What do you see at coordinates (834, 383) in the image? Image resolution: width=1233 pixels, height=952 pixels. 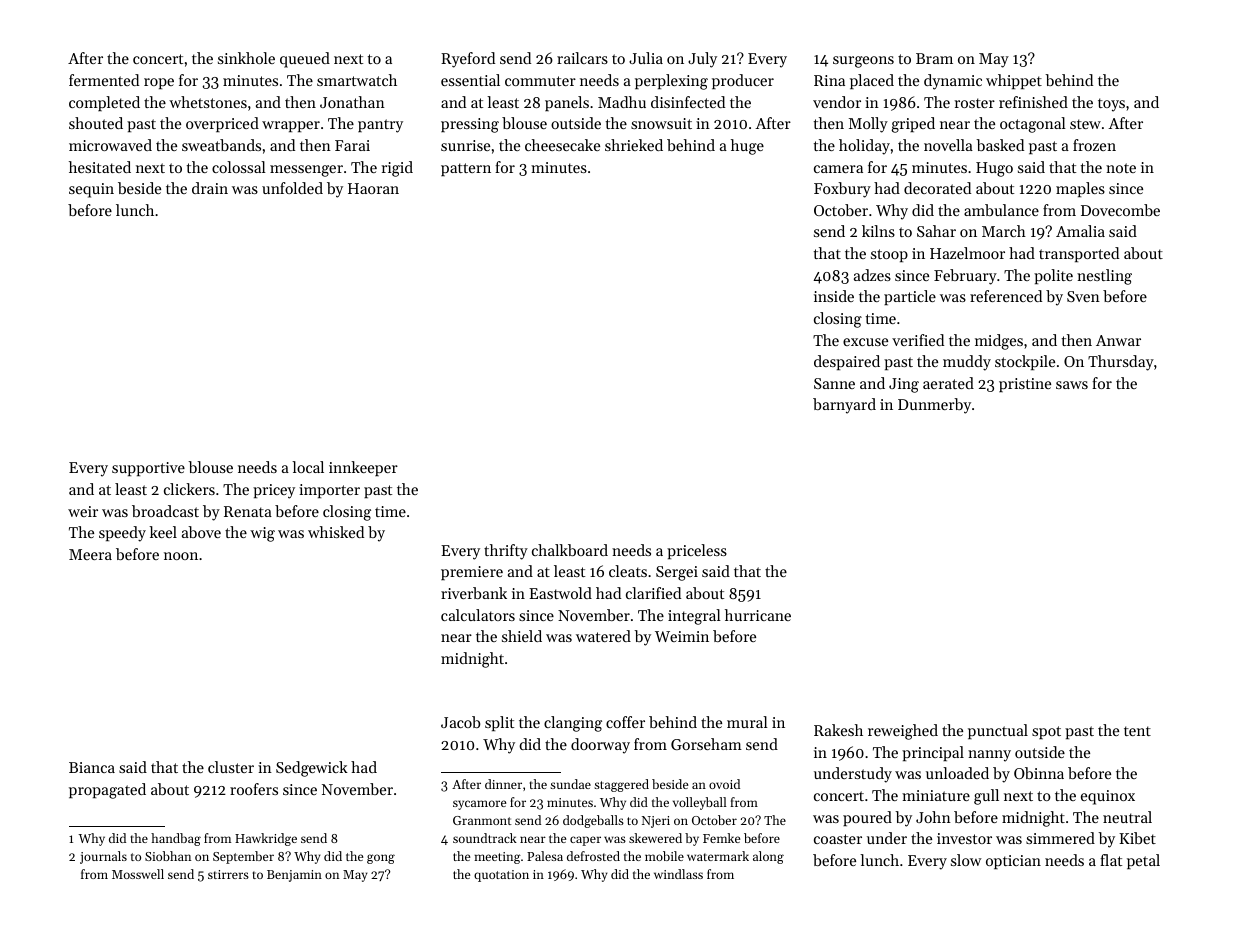 I see `Sanne` at bounding box center [834, 383].
